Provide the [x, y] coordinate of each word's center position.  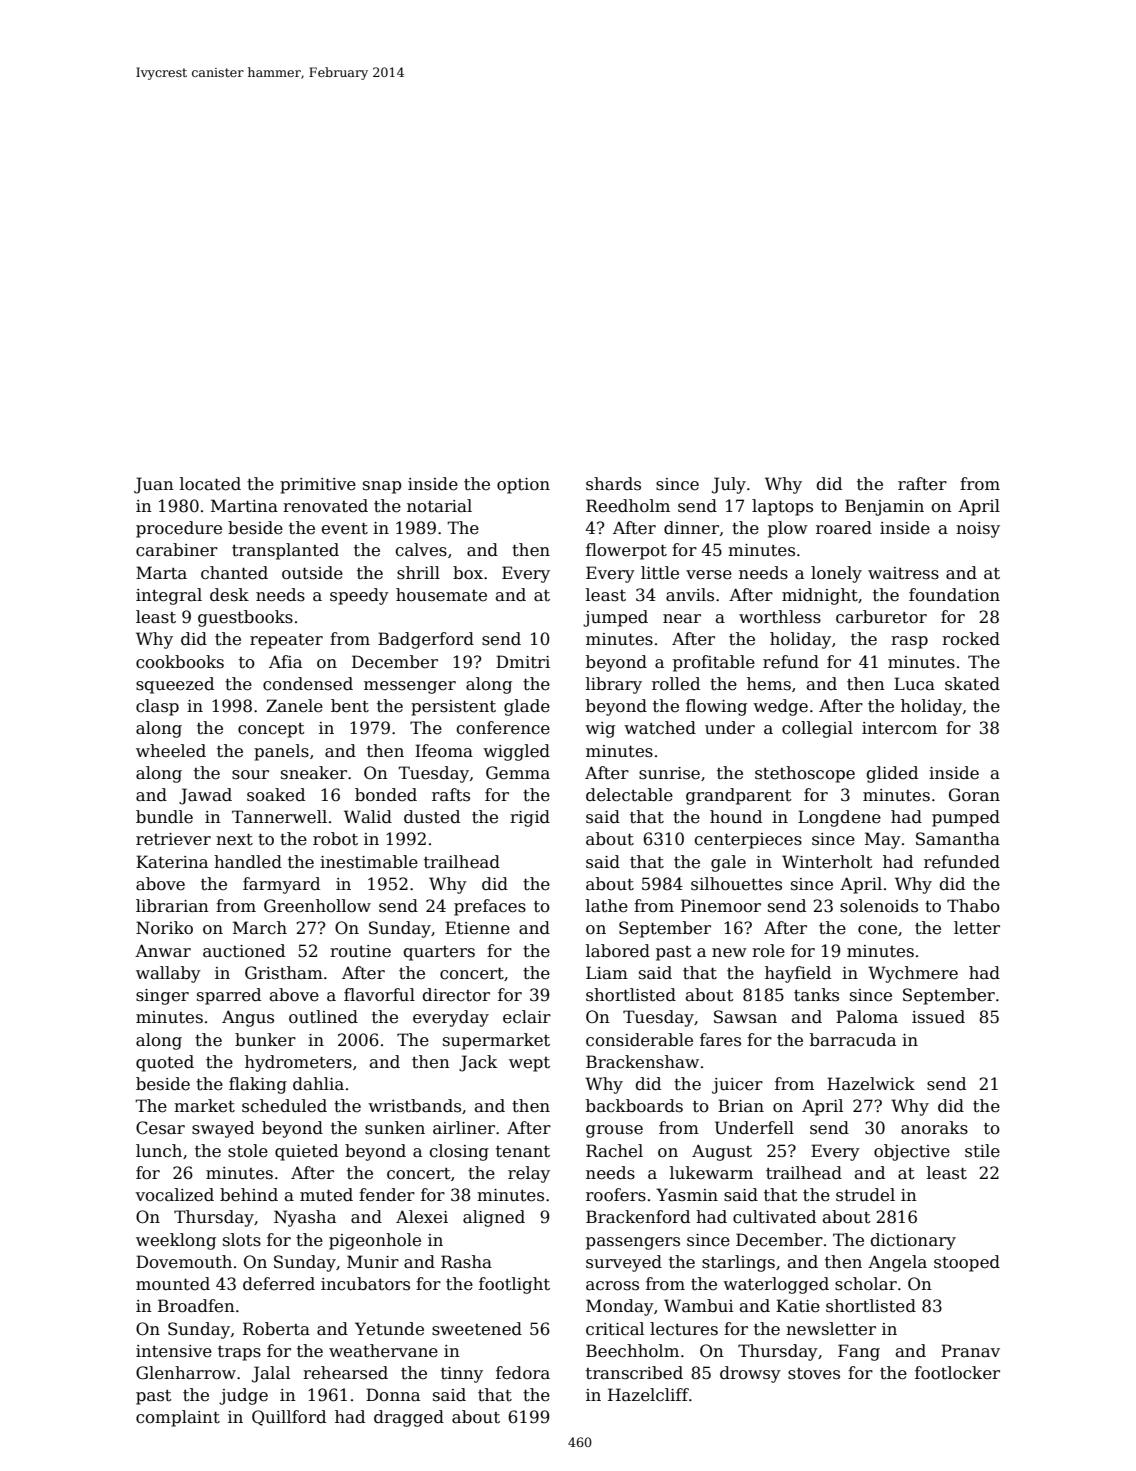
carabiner [177, 550]
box [468, 573]
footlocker [957, 1373]
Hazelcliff [648, 1395]
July [729, 485]
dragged [409, 1418]
